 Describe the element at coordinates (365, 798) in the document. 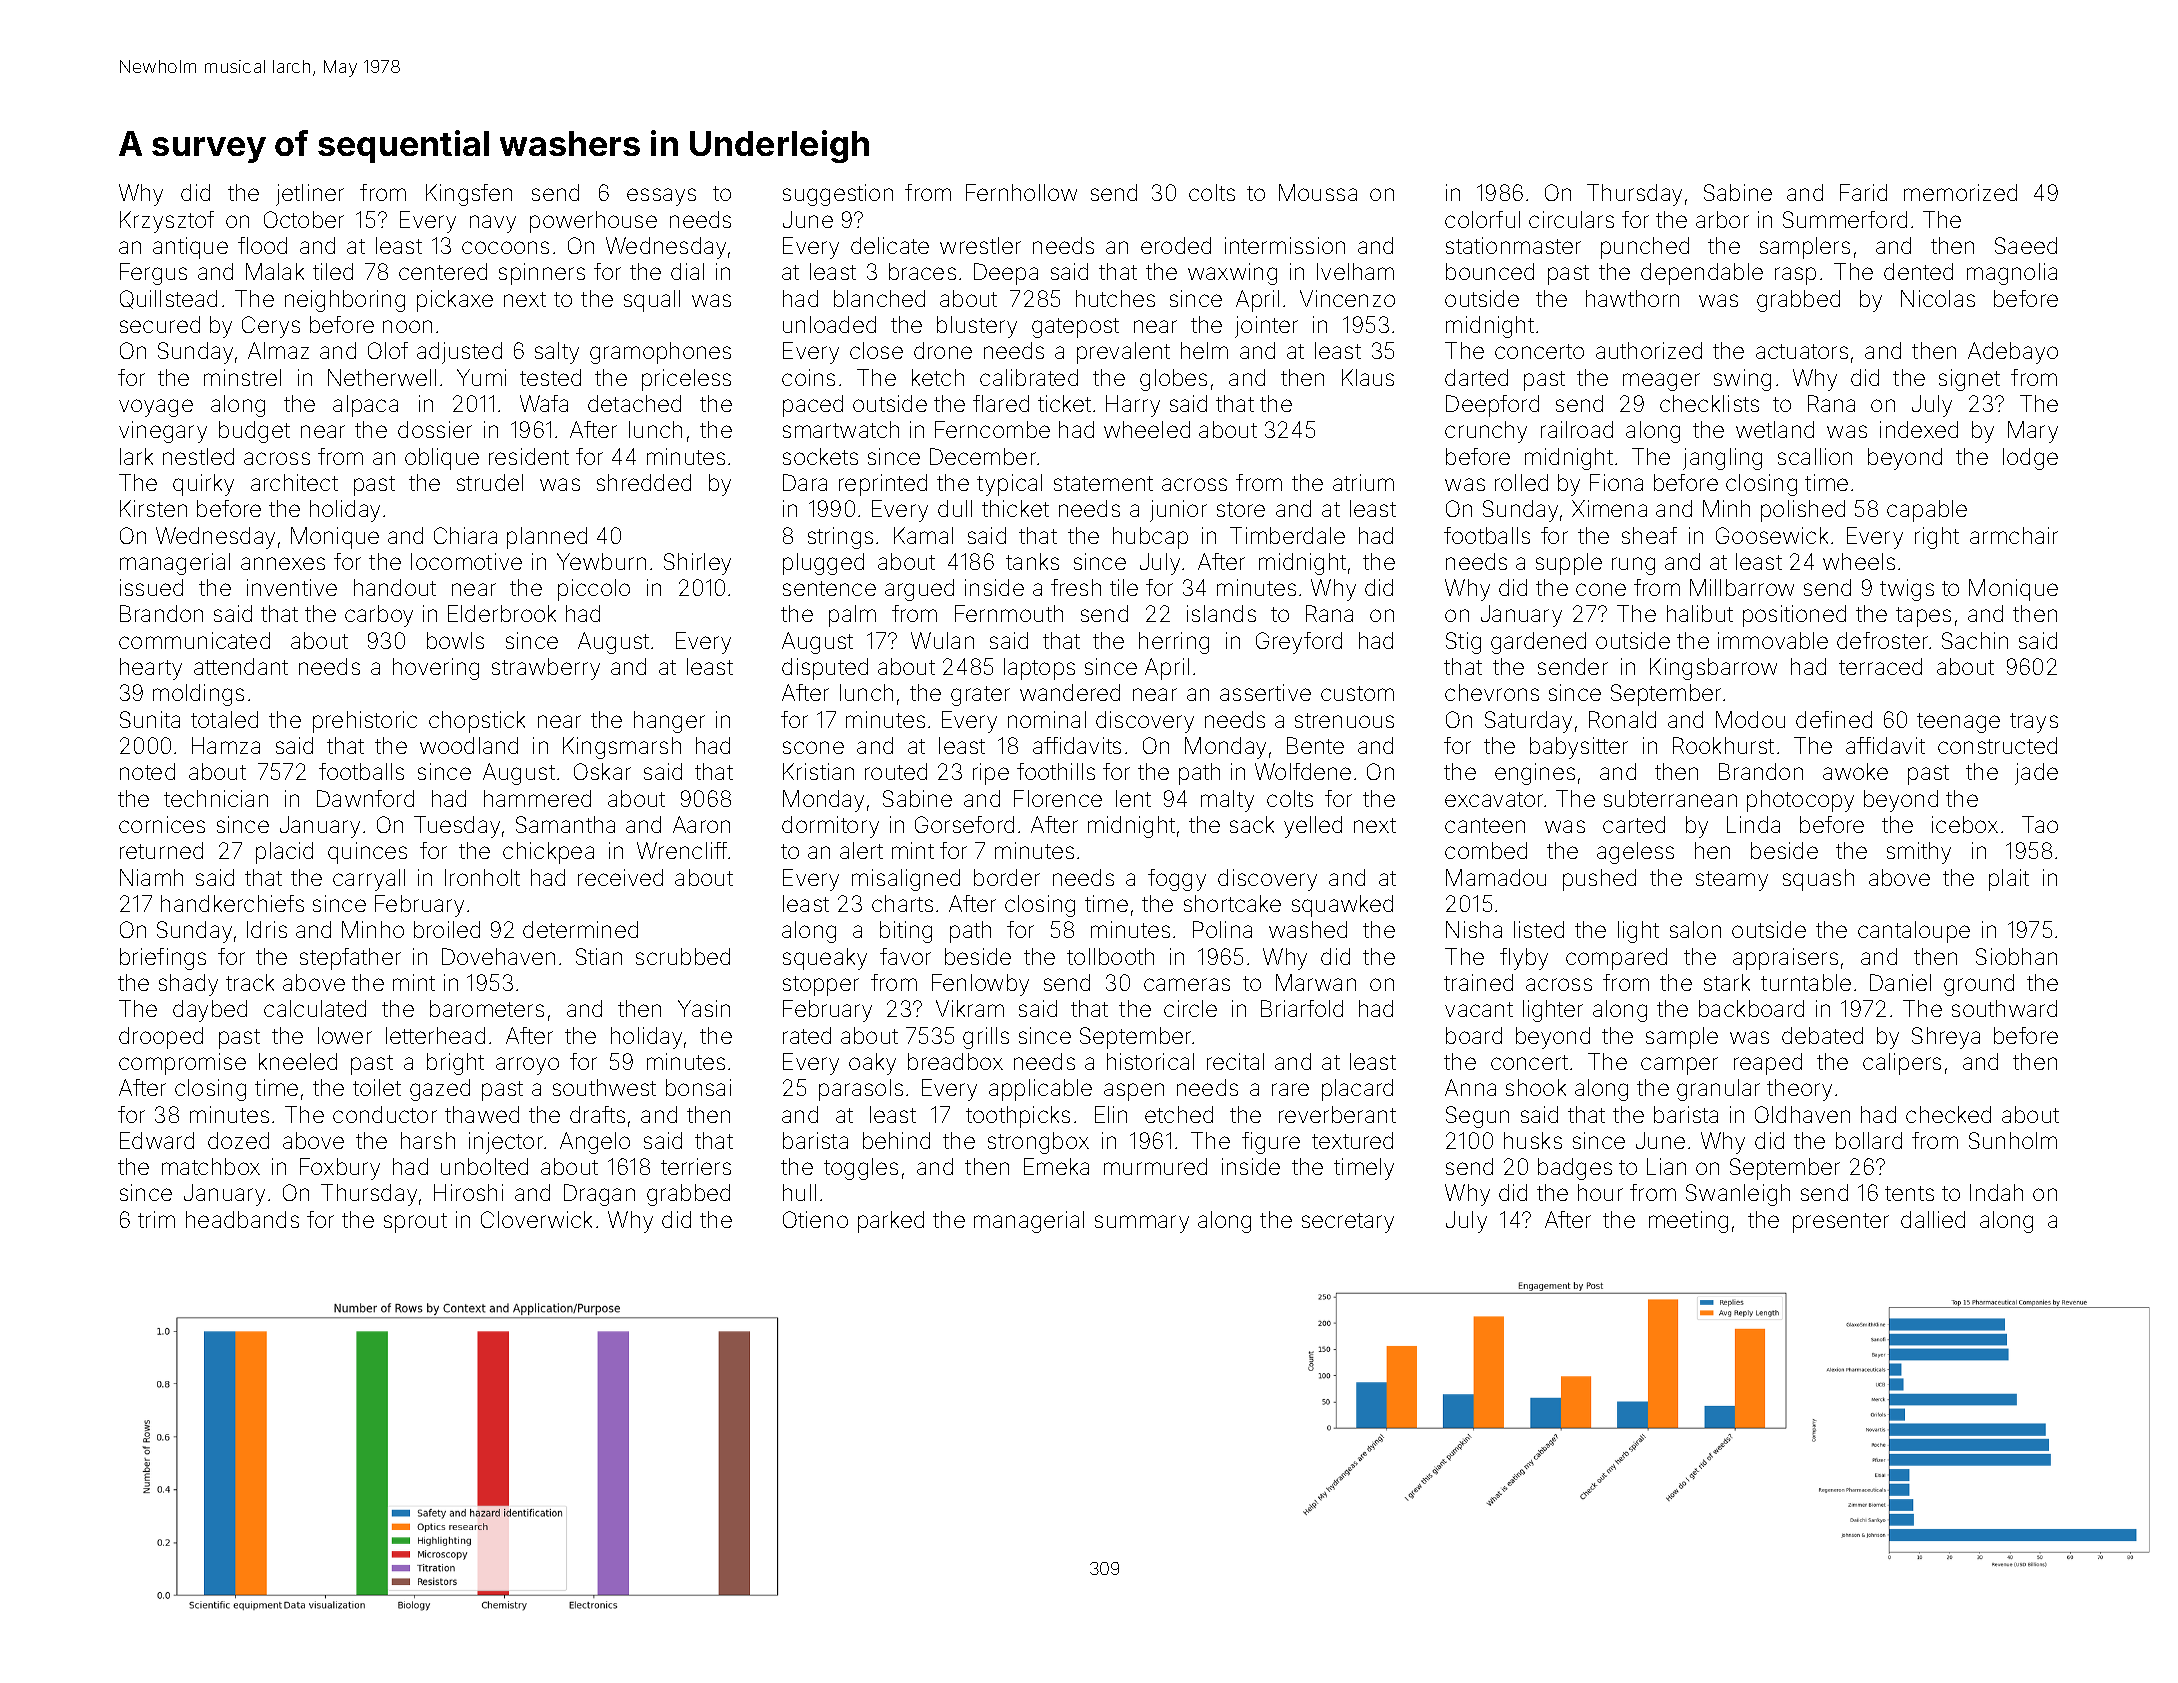

I see `Dawnford` at that location.
